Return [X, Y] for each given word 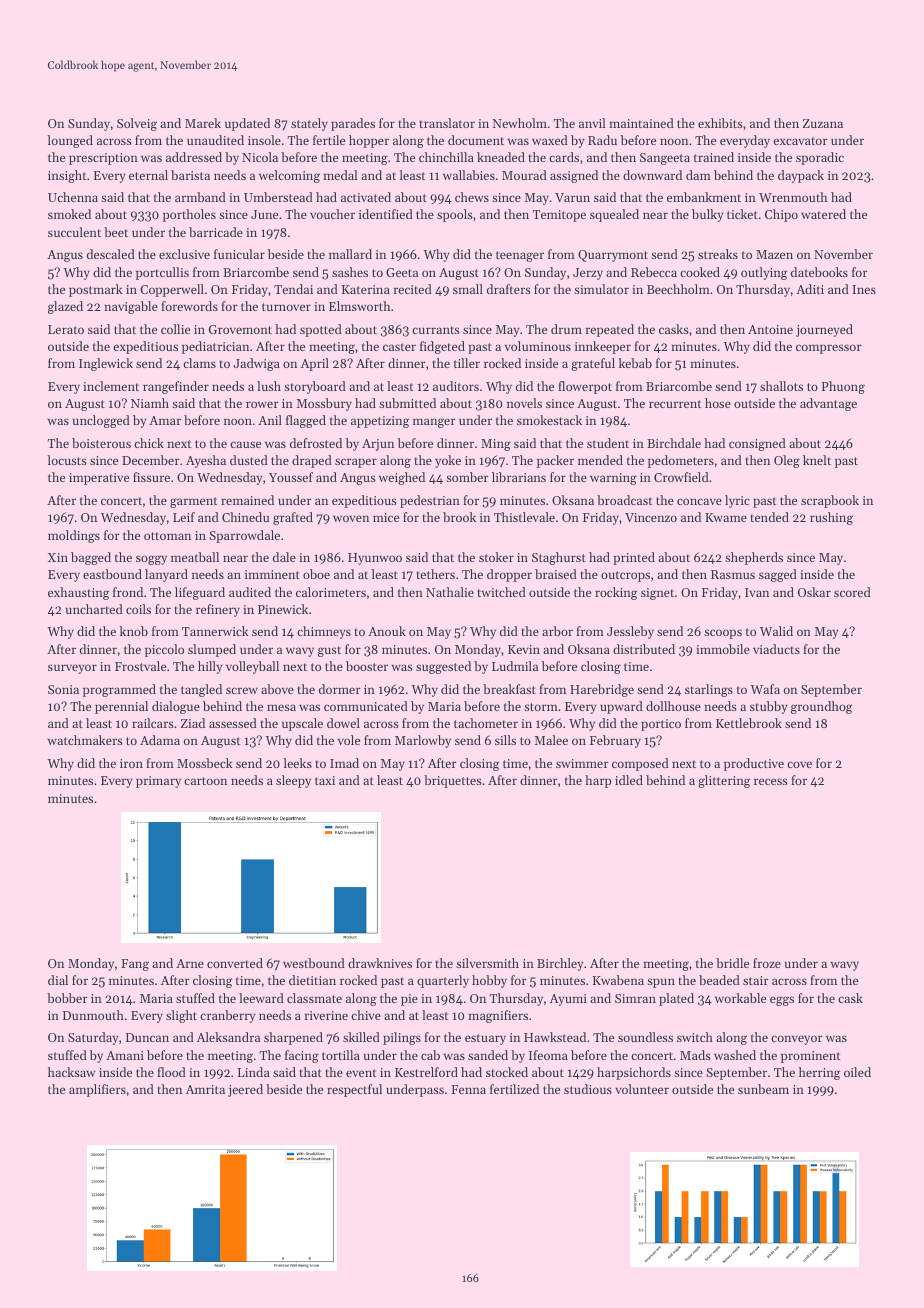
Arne [190, 963]
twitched [501, 592]
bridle [732, 963]
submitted [407, 403]
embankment [704, 197]
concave [699, 501]
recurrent [675, 404]
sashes [350, 272]
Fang [135, 965]
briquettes [453, 781]
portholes [189, 215]
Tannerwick [215, 631]
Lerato [66, 329]
